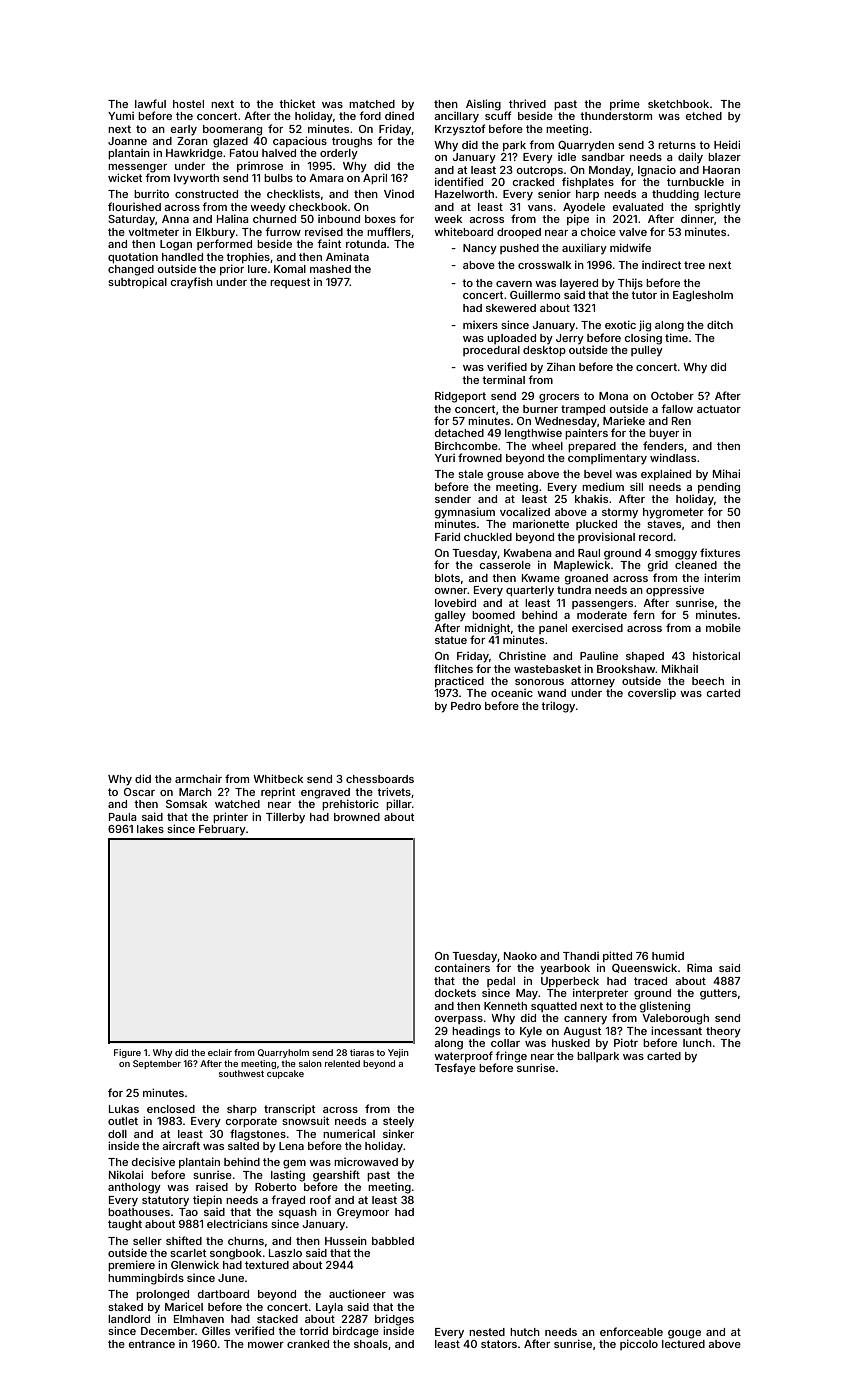 The width and height of the document is (849, 1400). Describe the element at coordinates (666, 474) in the document. I see `explained` at that location.
